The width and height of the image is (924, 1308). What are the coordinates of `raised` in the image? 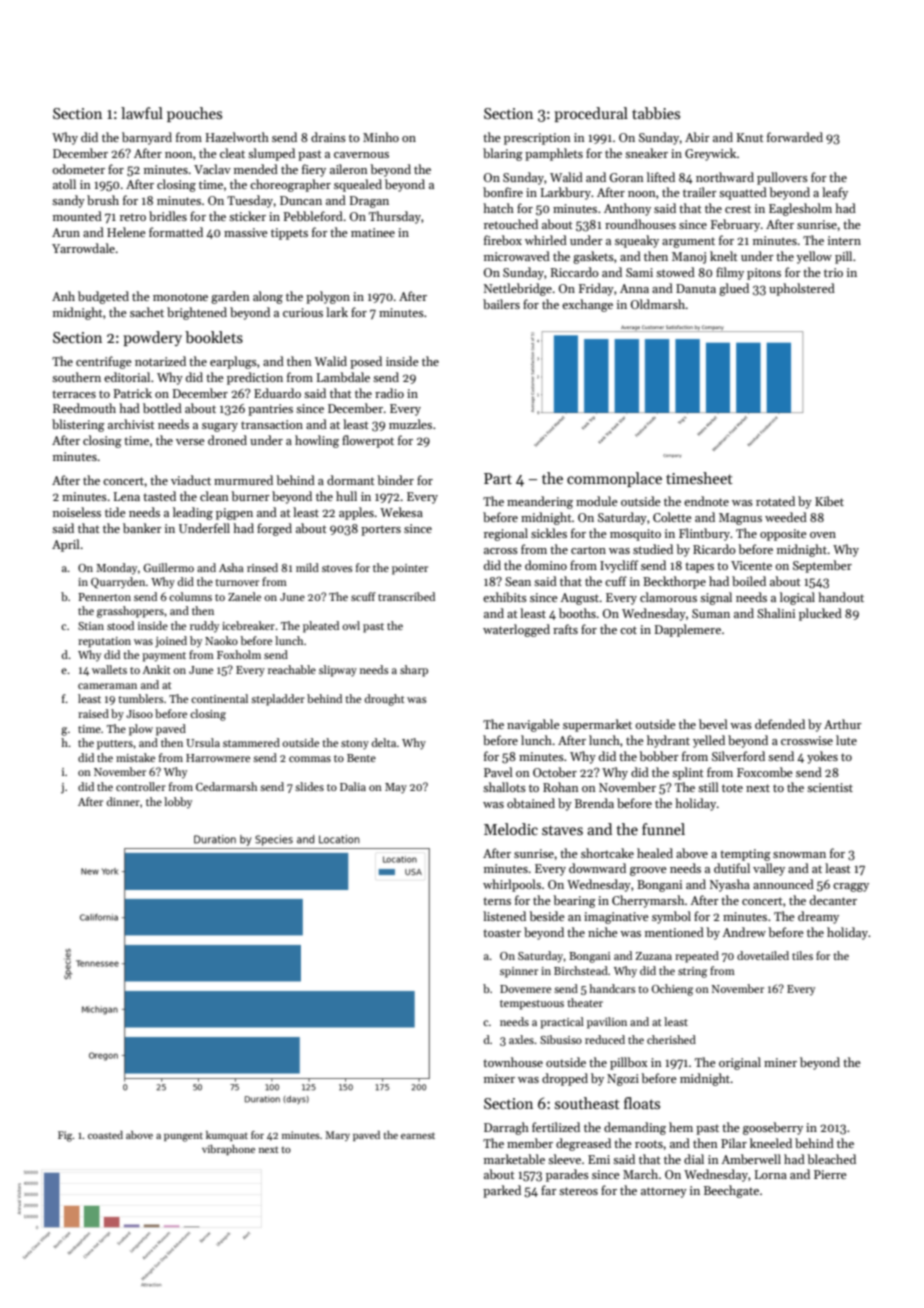 It's located at (93, 713).
